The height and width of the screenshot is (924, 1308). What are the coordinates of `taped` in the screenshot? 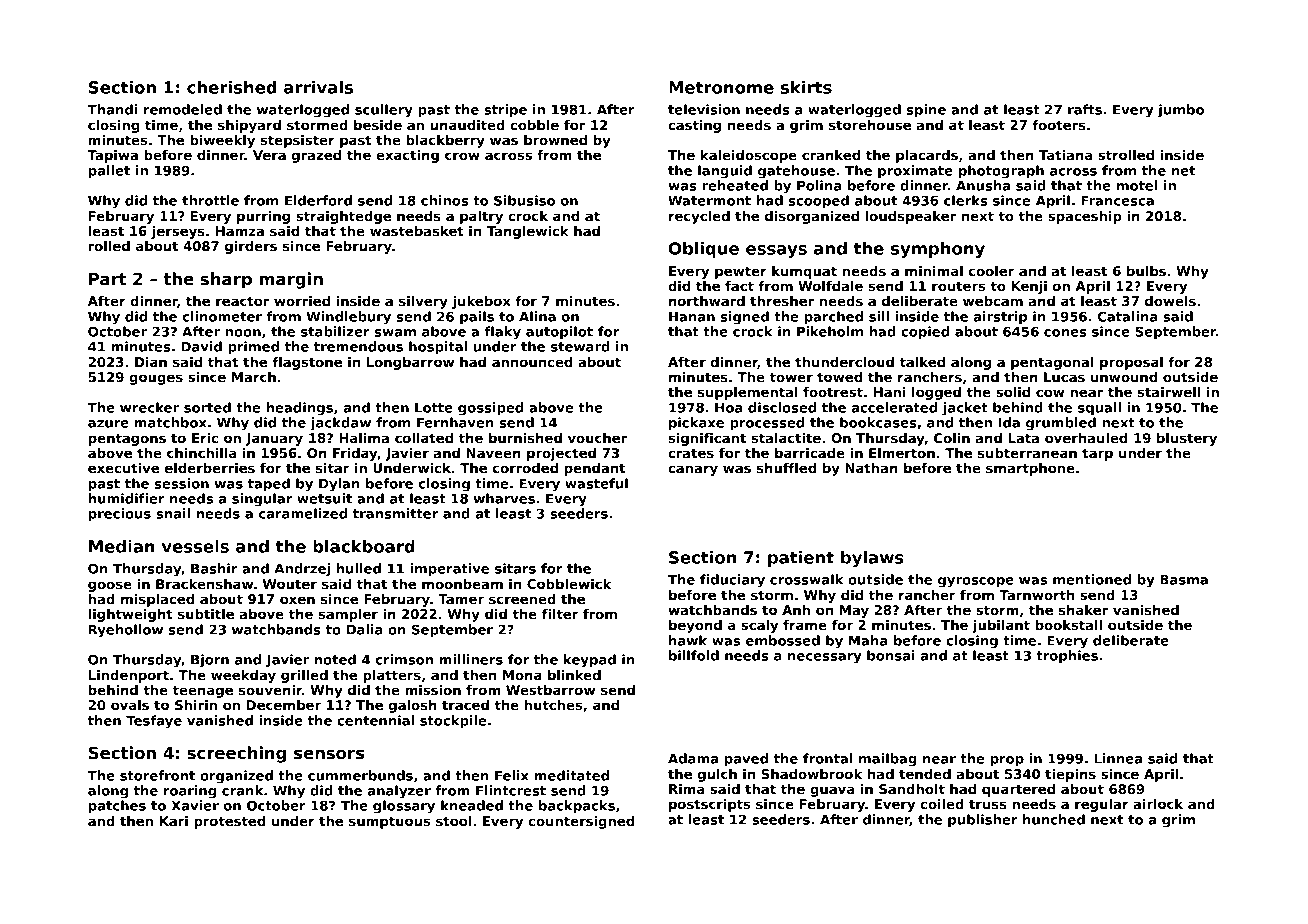 It's located at (269, 484).
